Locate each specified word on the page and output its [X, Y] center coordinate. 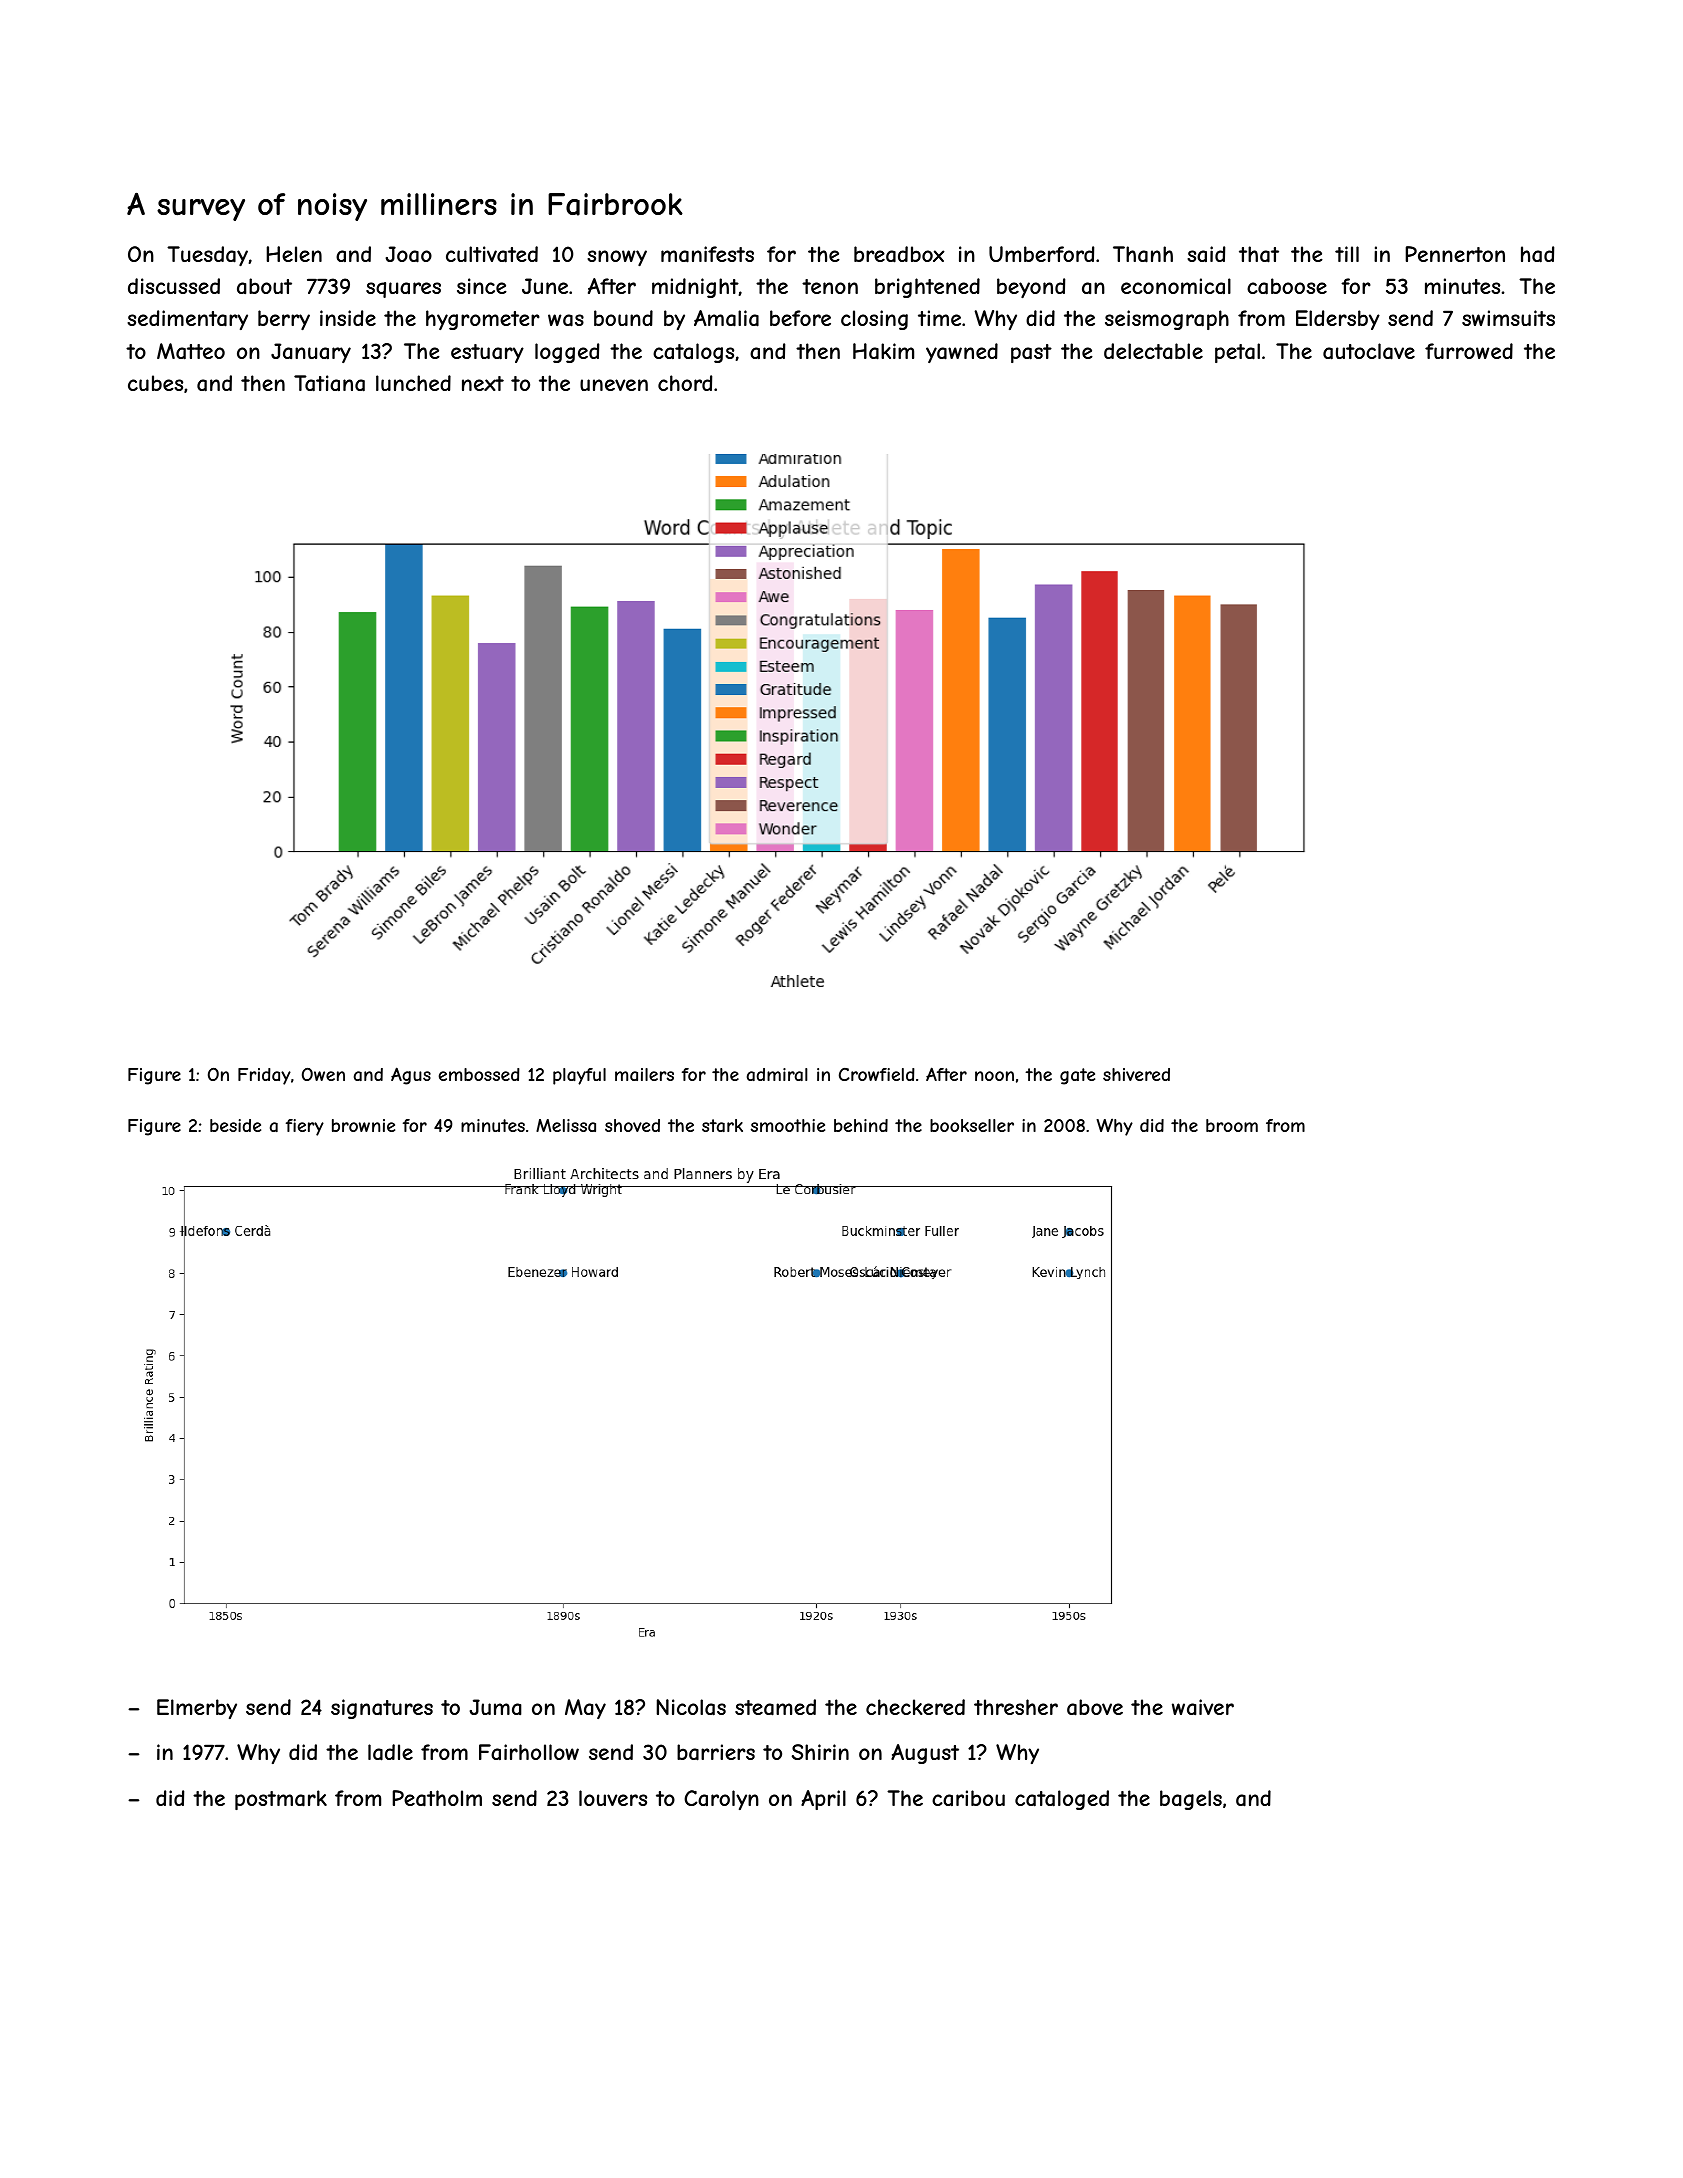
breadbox [899, 254]
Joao [409, 254]
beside [235, 1125]
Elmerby [197, 1709]
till [1347, 254]
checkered [915, 1707]
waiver [1203, 1707]
